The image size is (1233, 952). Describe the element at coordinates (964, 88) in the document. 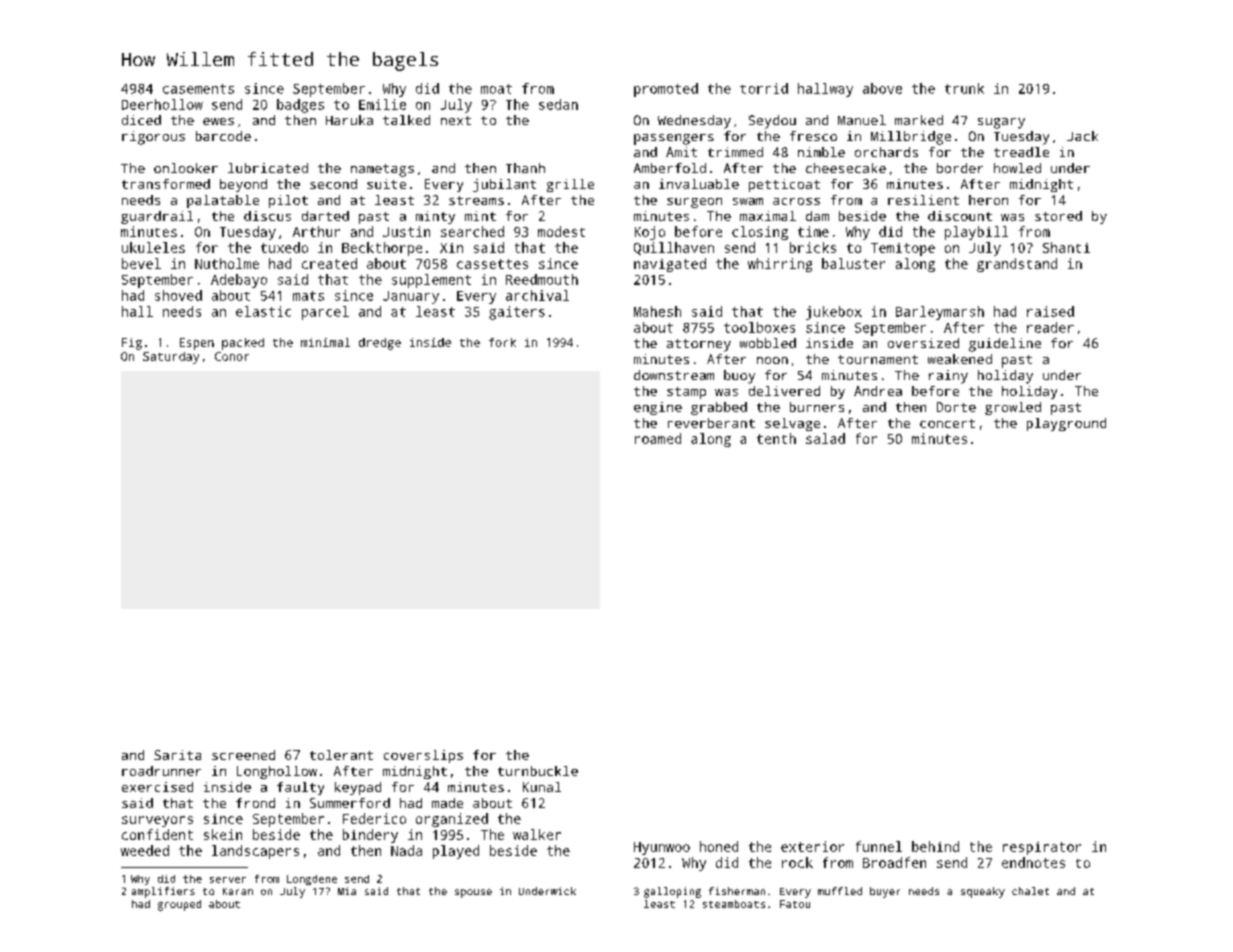

I see `trunk` at that location.
